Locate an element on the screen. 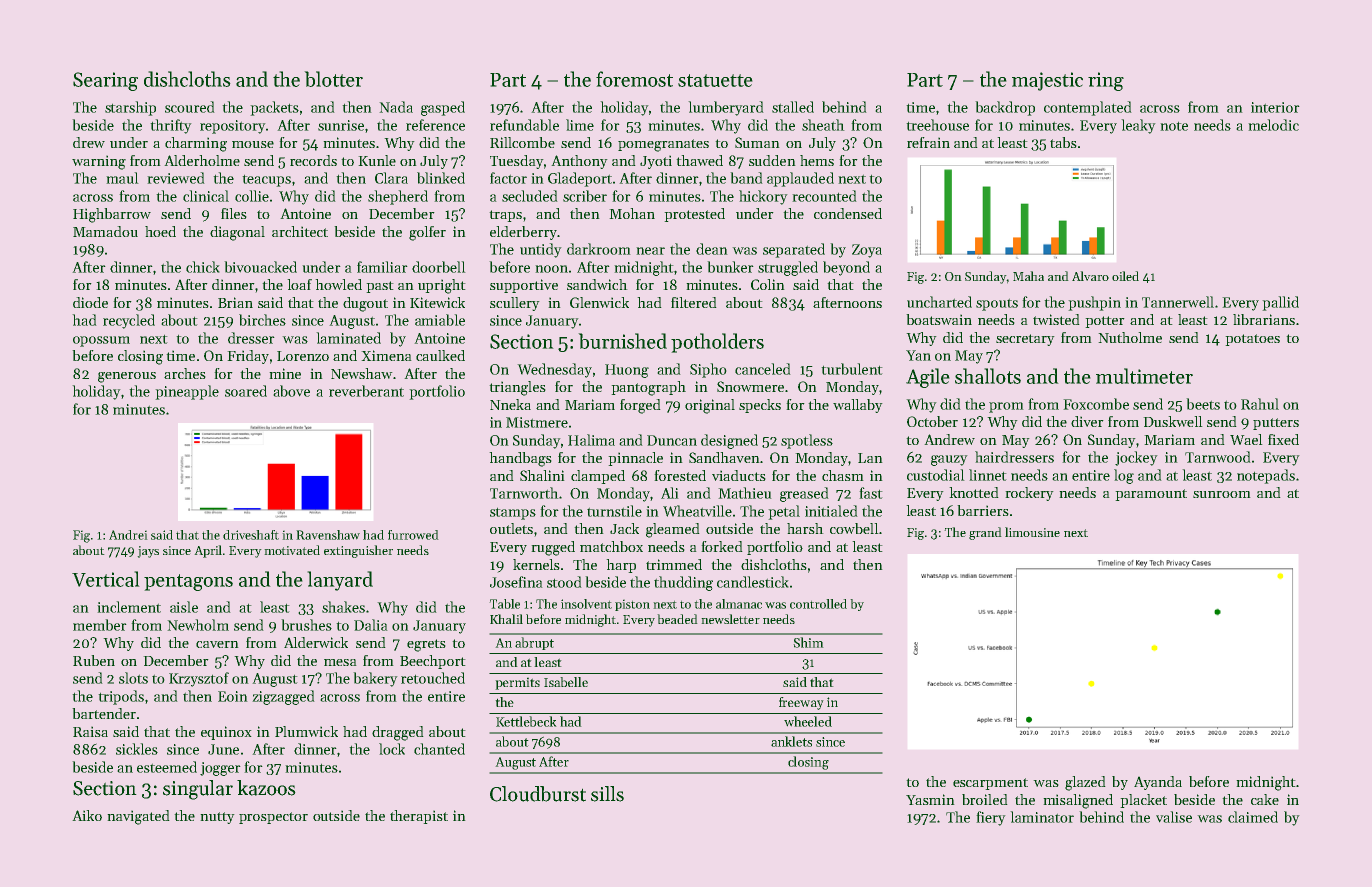 The width and height of the screenshot is (1372, 887). driveshaft is located at coordinates (251, 535).
